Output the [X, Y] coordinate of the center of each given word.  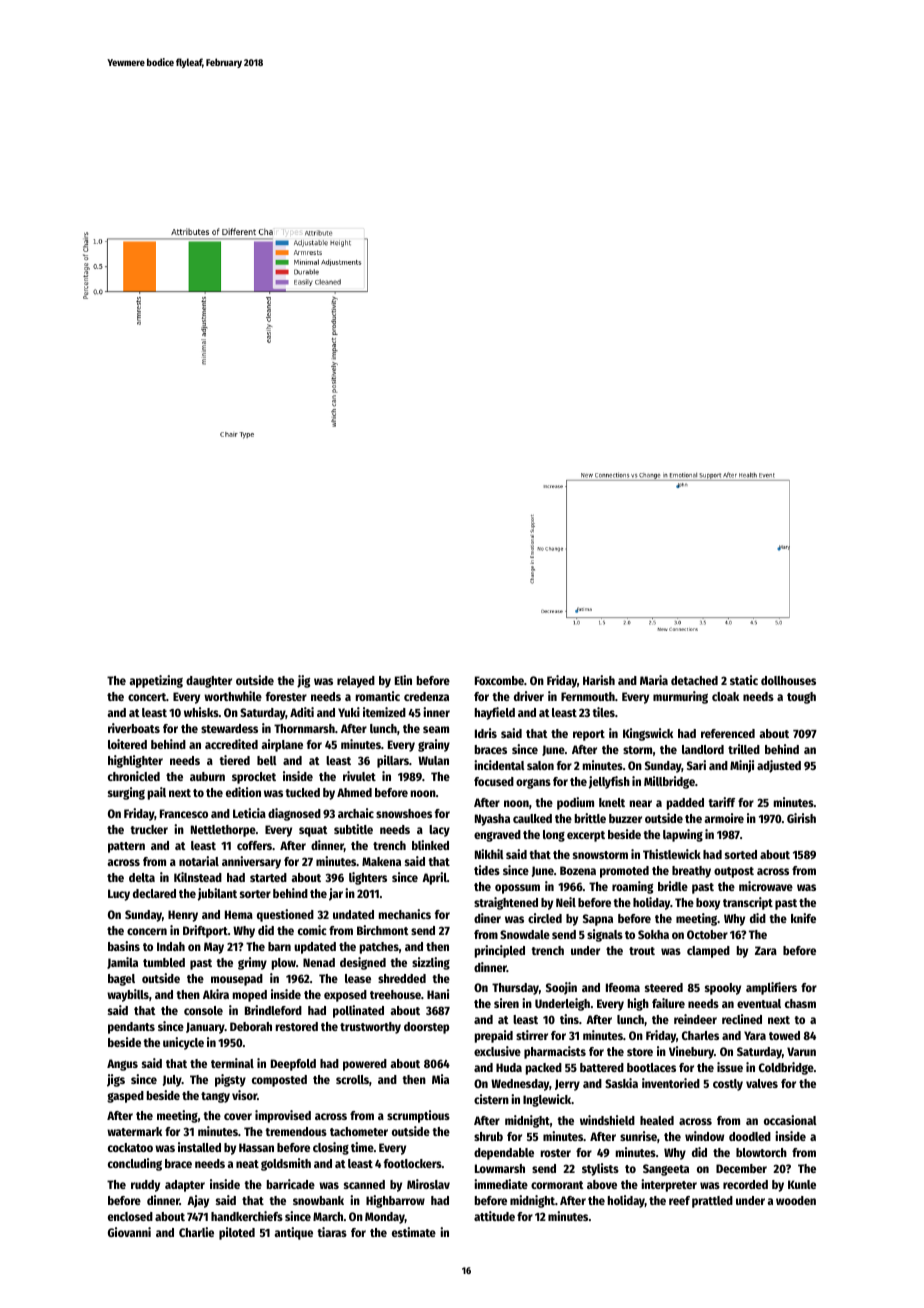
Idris [486, 733]
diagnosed [294, 814]
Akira [216, 994]
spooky [723, 989]
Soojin [561, 988]
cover [238, 1116]
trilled [744, 749]
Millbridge [669, 782]
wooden [796, 1200]
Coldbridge [786, 1068]
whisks [201, 712]
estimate [414, 1232]
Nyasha [492, 820]
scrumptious [418, 1116]
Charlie [196, 1232]
